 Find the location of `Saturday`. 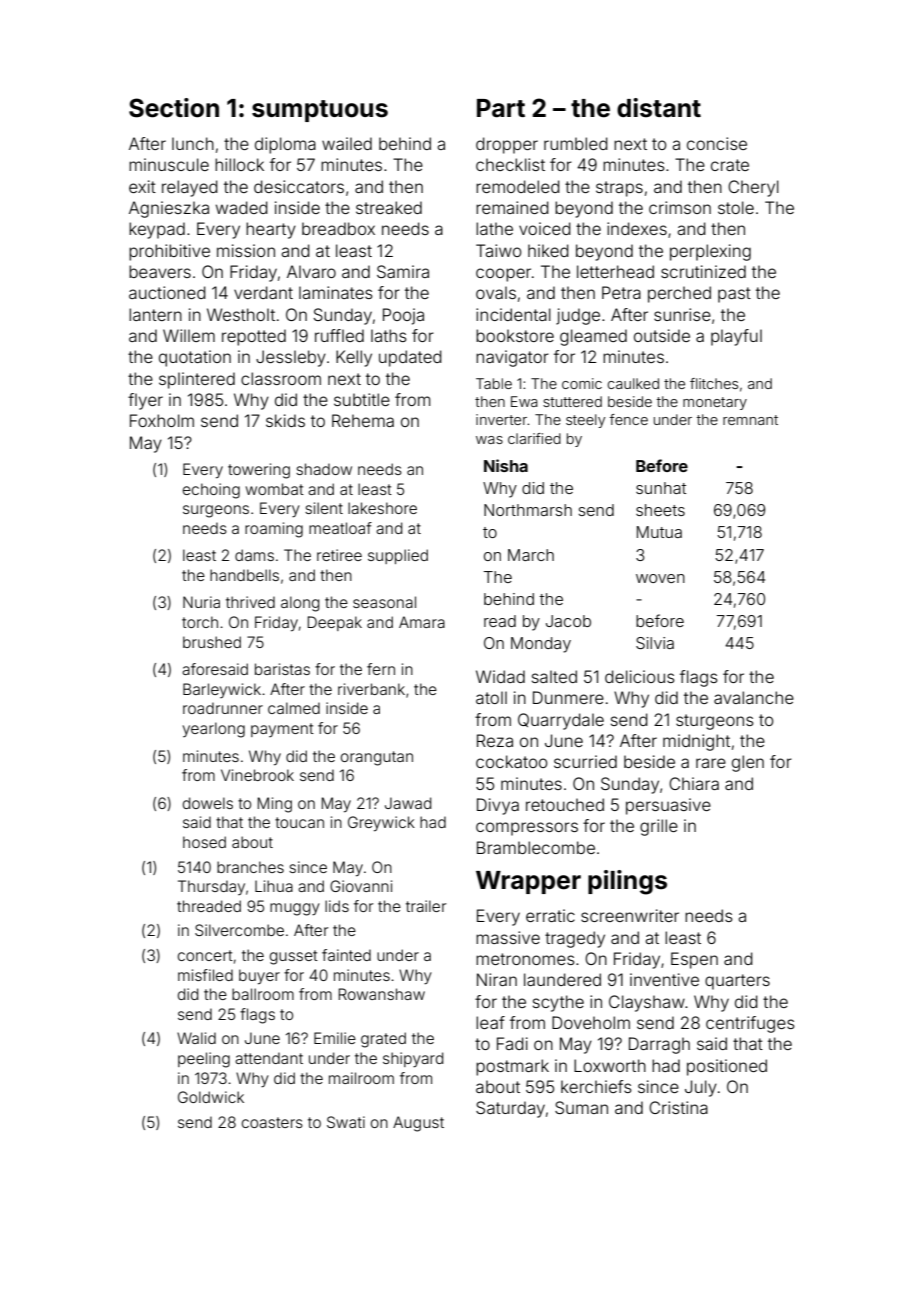

Saturday is located at coordinates (510, 1109).
